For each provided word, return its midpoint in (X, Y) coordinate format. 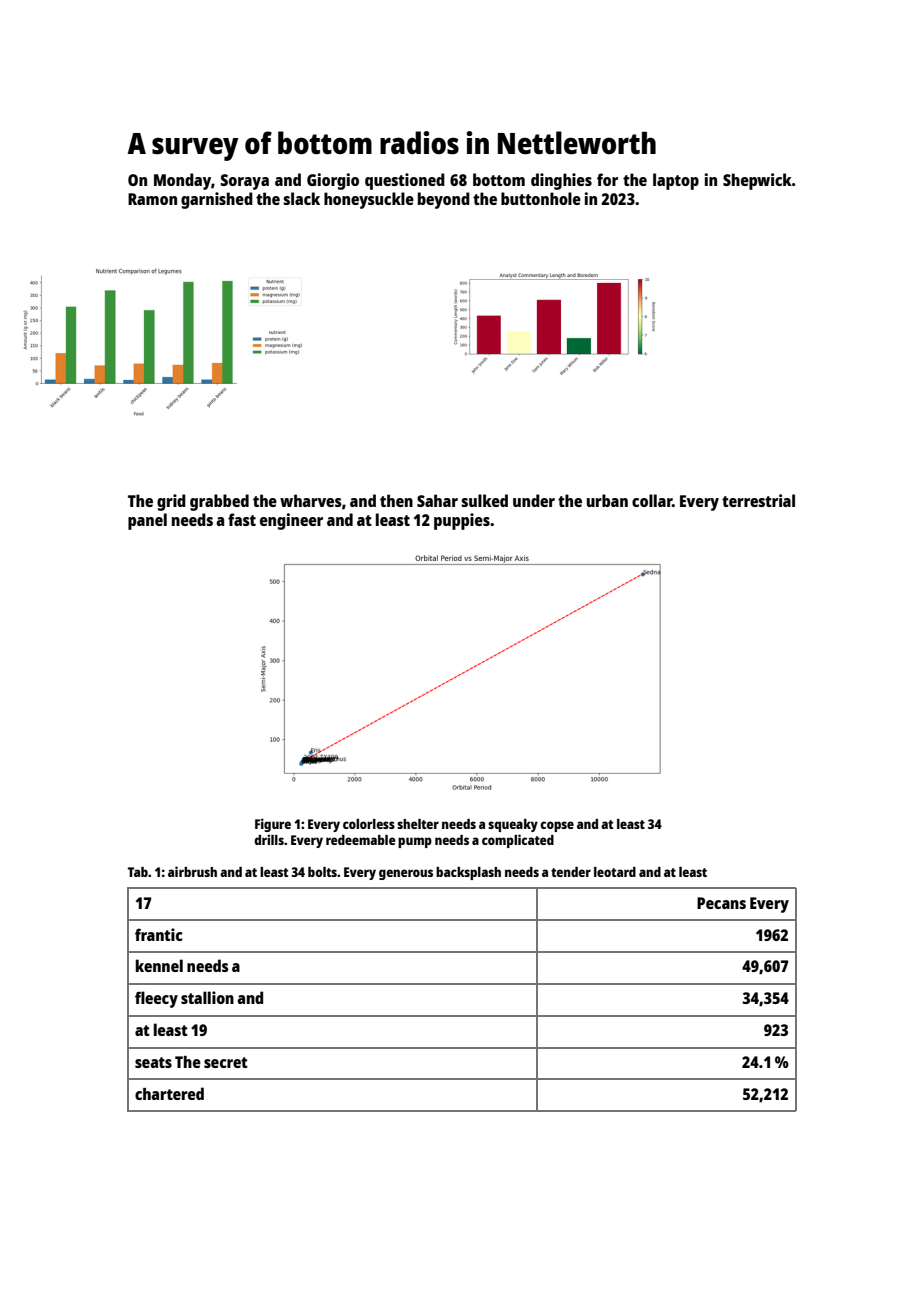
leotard (615, 872)
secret (226, 1062)
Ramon (152, 199)
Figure (273, 825)
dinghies (561, 181)
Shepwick (757, 181)
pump (415, 842)
